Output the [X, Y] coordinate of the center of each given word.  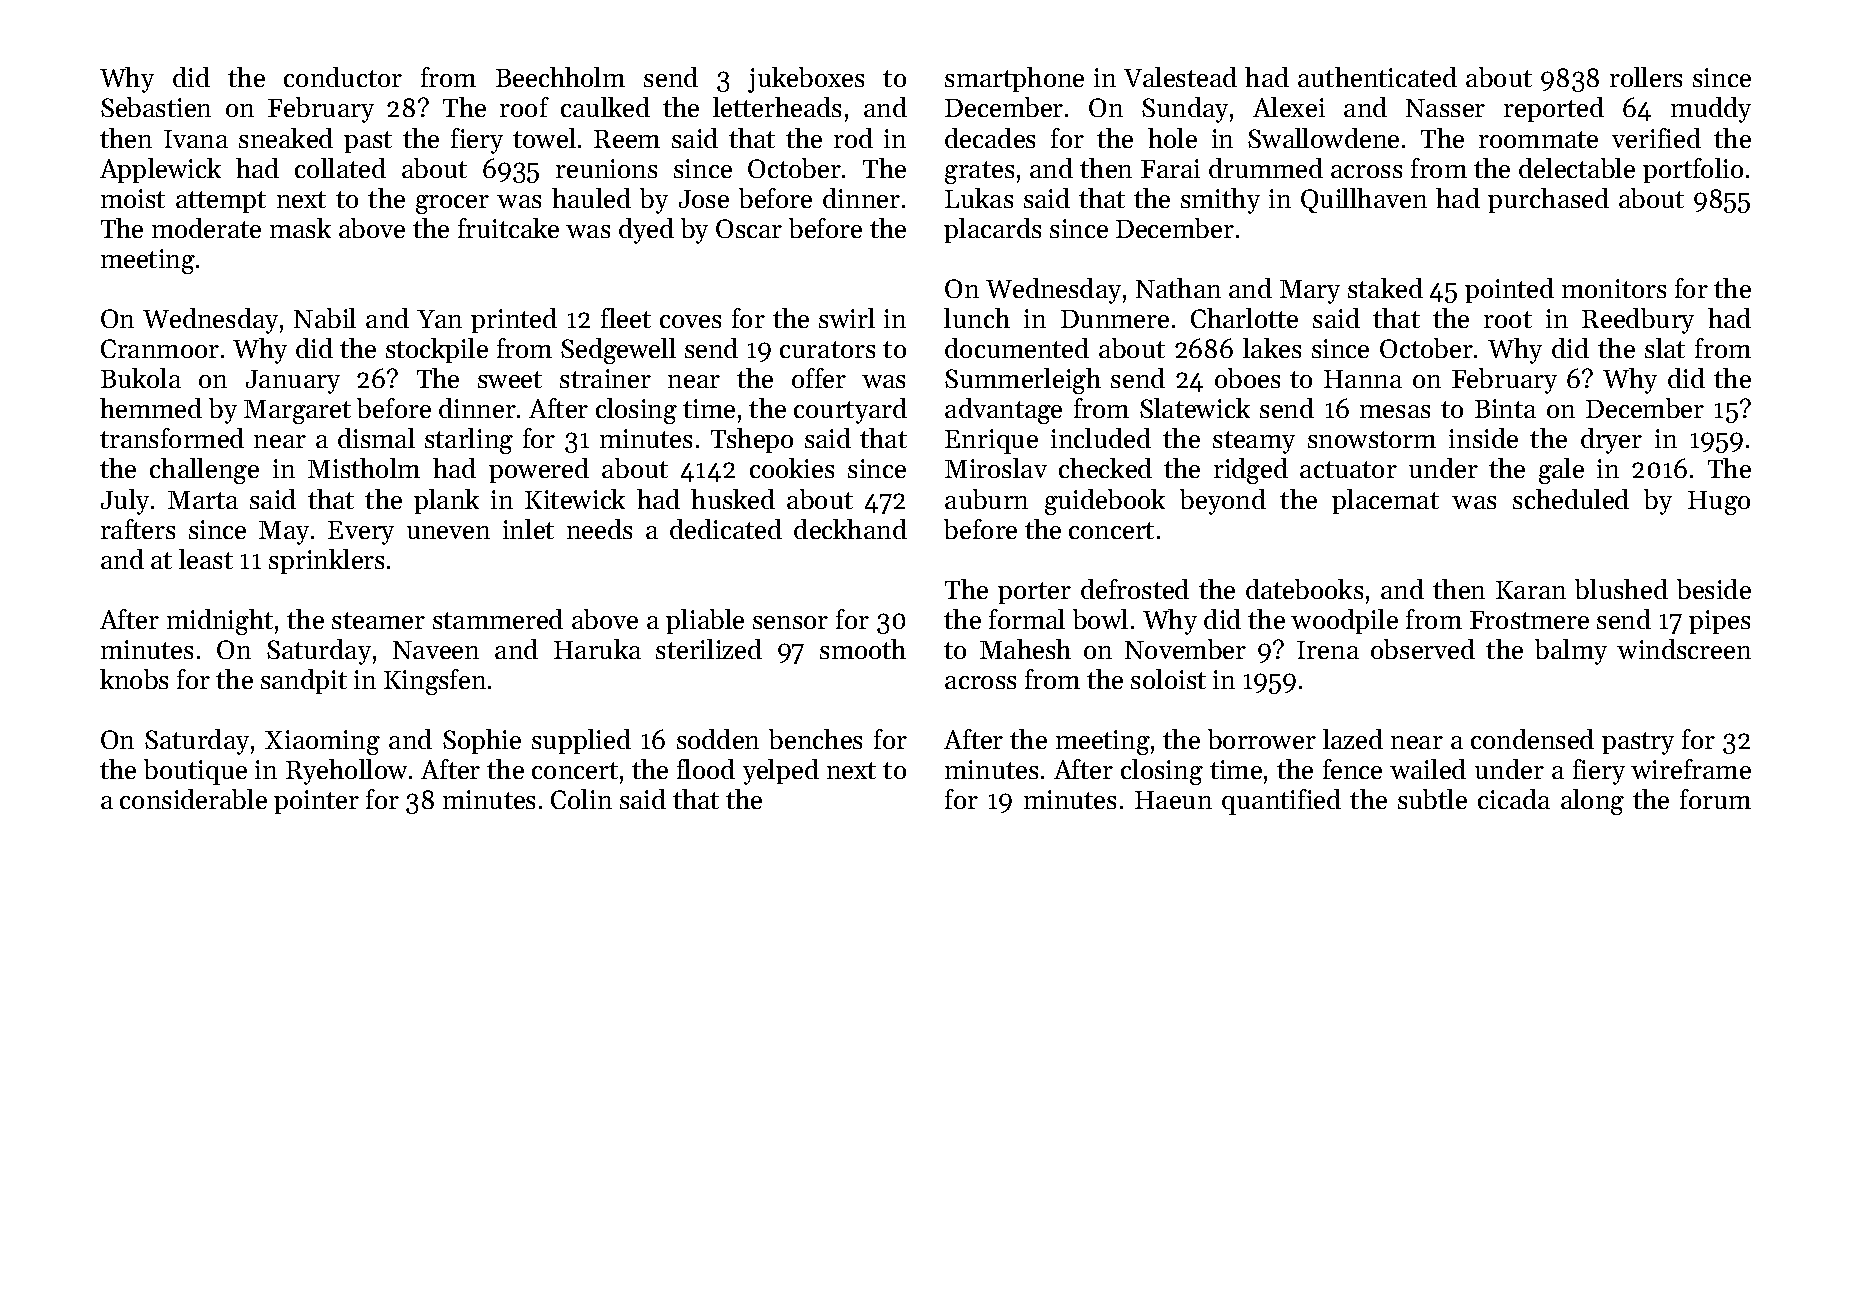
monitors [1614, 288]
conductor [343, 77]
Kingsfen [435, 682]
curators [827, 349]
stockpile [437, 350]
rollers [1646, 77]
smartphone [1014, 79]
